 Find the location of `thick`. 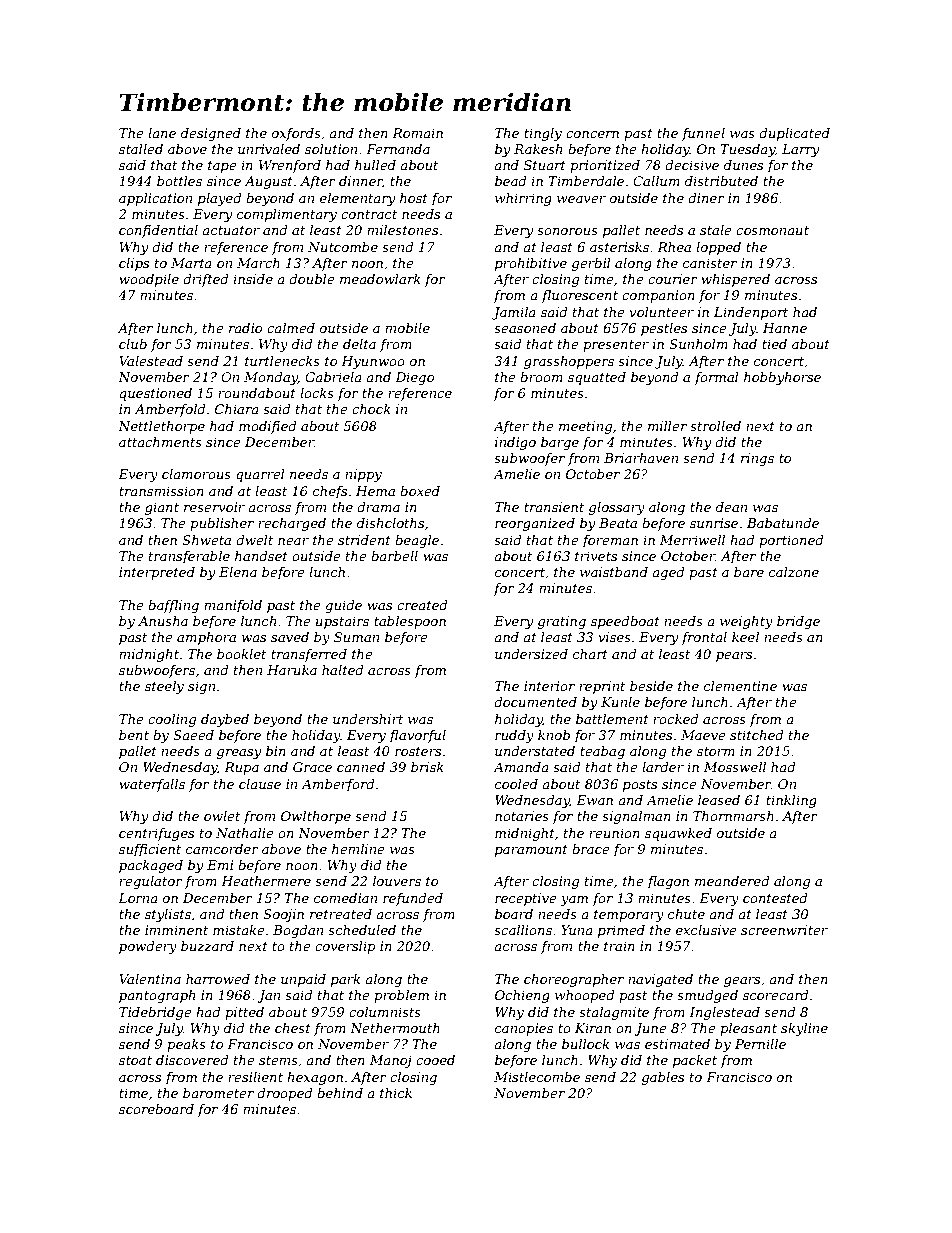

thick is located at coordinates (396, 1093).
